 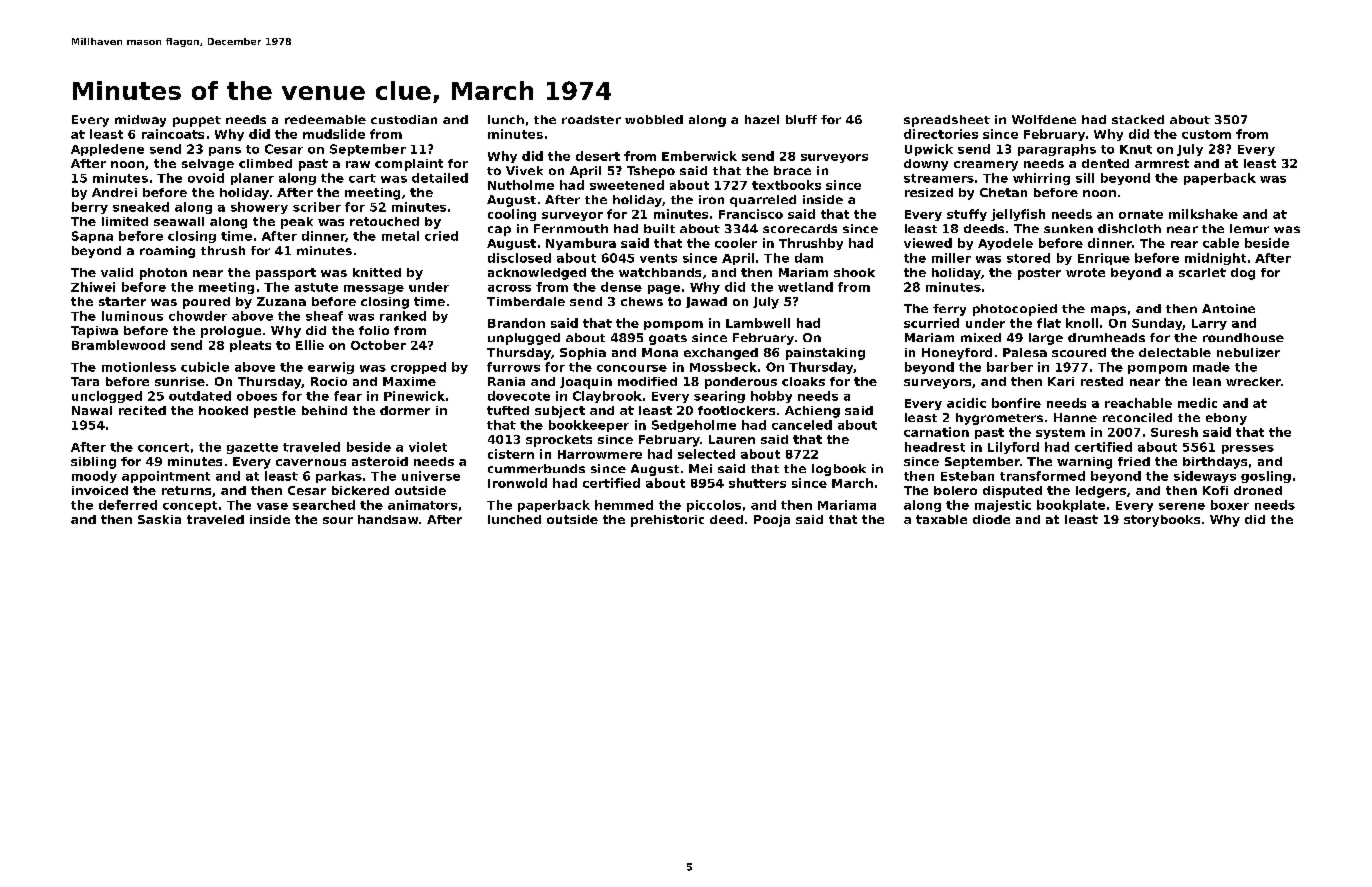 What do you see at coordinates (1175, 352) in the document?
I see `delectable` at bounding box center [1175, 352].
